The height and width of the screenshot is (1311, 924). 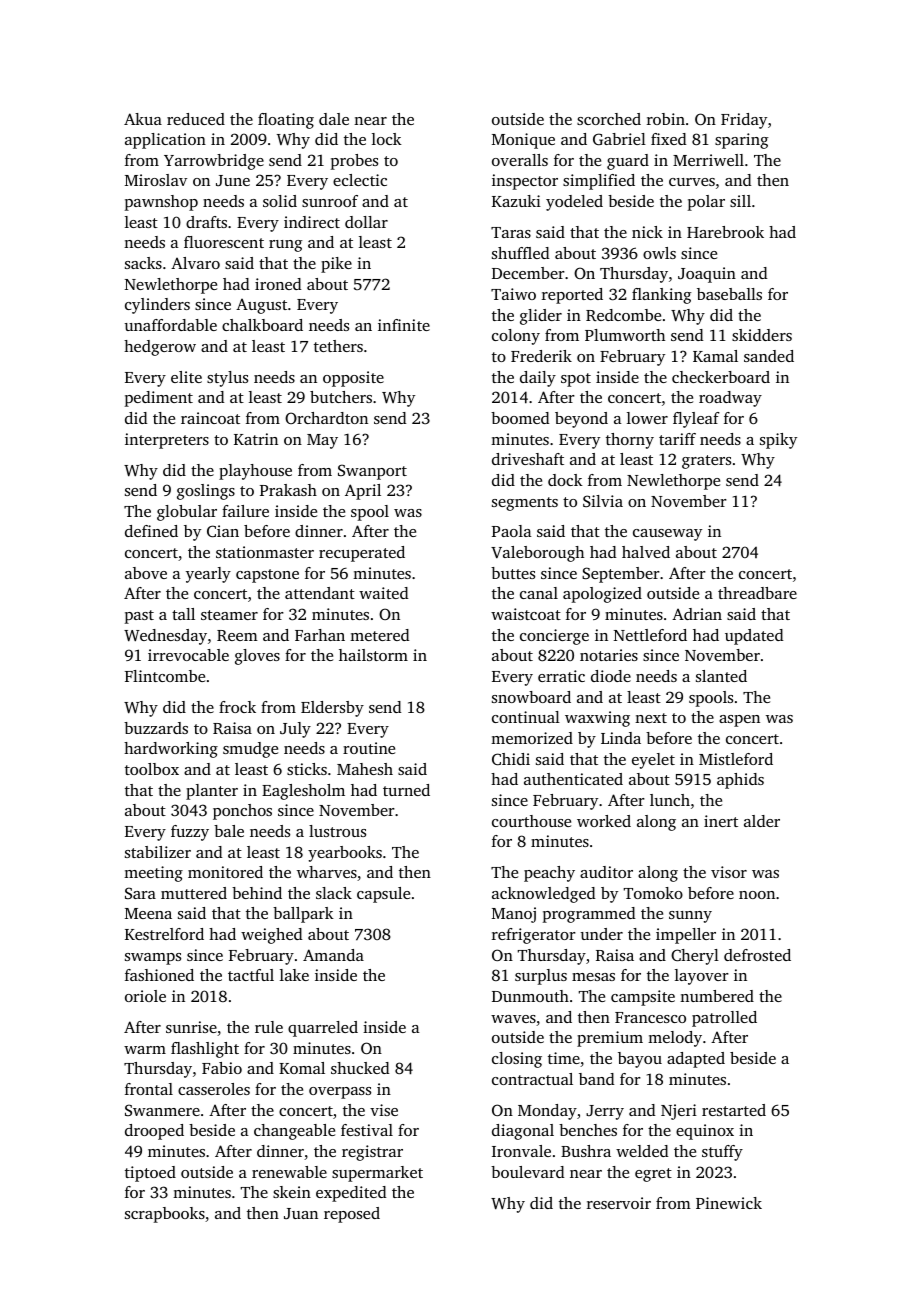 What do you see at coordinates (729, 1203) in the screenshot?
I see `Pinewick` at bounding box center [729, 1203].
